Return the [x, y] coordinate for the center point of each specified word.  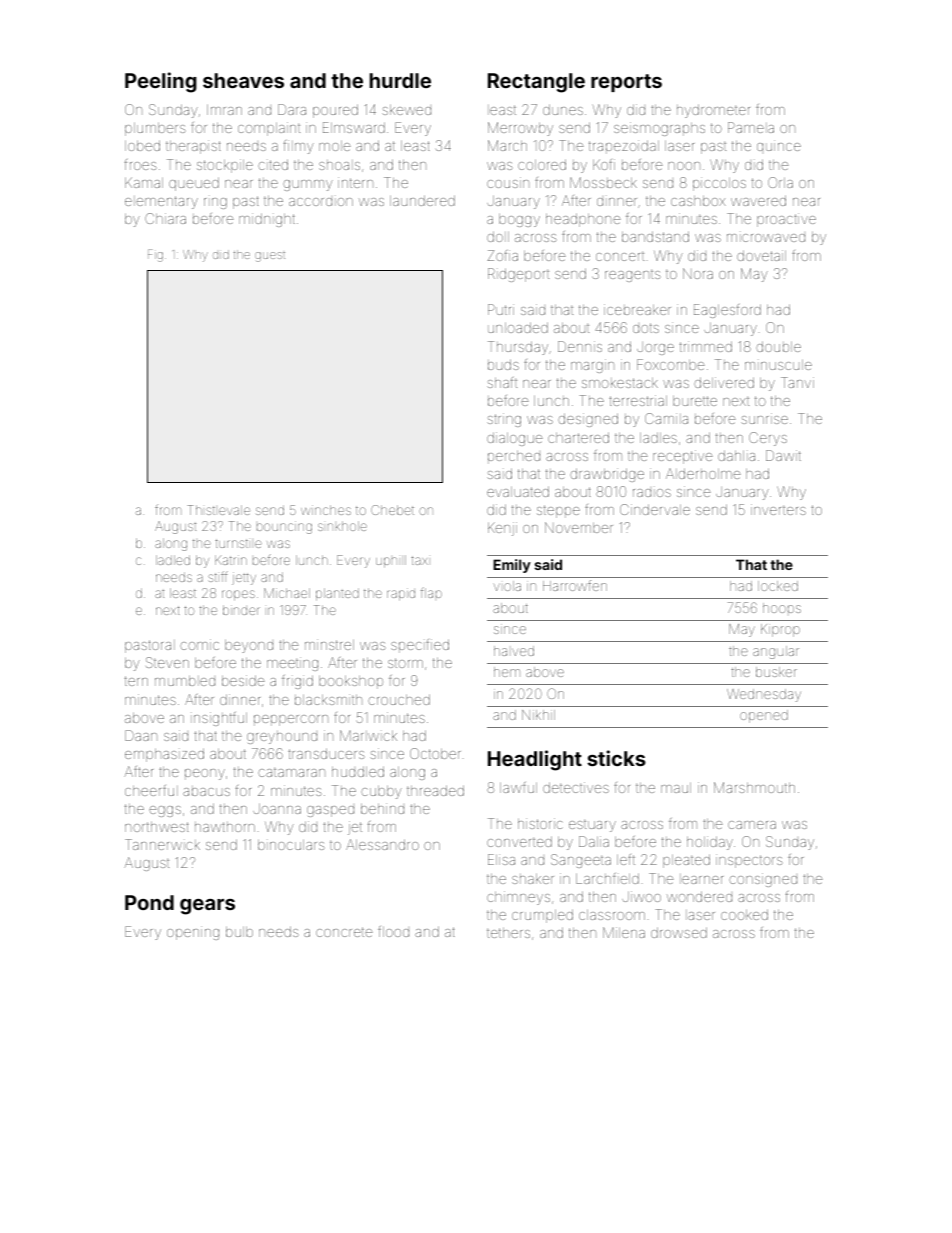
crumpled [542, 916]
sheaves [243, 80]
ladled [173, 560]
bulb [239, 932]
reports [626, 83]
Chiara [165, 218]
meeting [292, 664]
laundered [422, 200]
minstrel [329, 644]
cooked [744, 914]
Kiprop [780, 630]
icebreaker [637, 309]
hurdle [400, 80]
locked [778, 586]
